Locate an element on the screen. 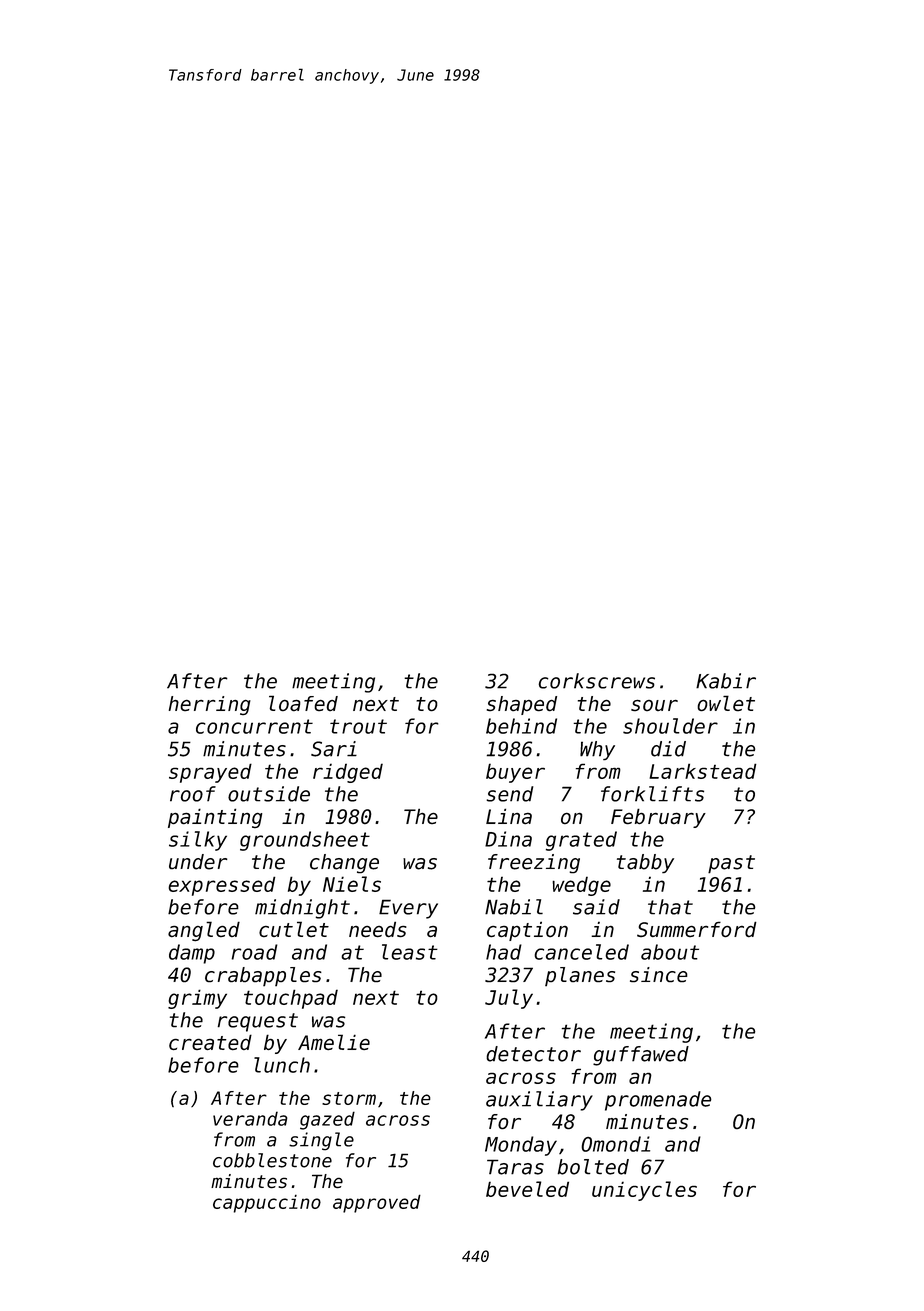 Image resolution: width=924 pixels, height=1311 pixels. corkscrews is located at coordinates (597, 681).
